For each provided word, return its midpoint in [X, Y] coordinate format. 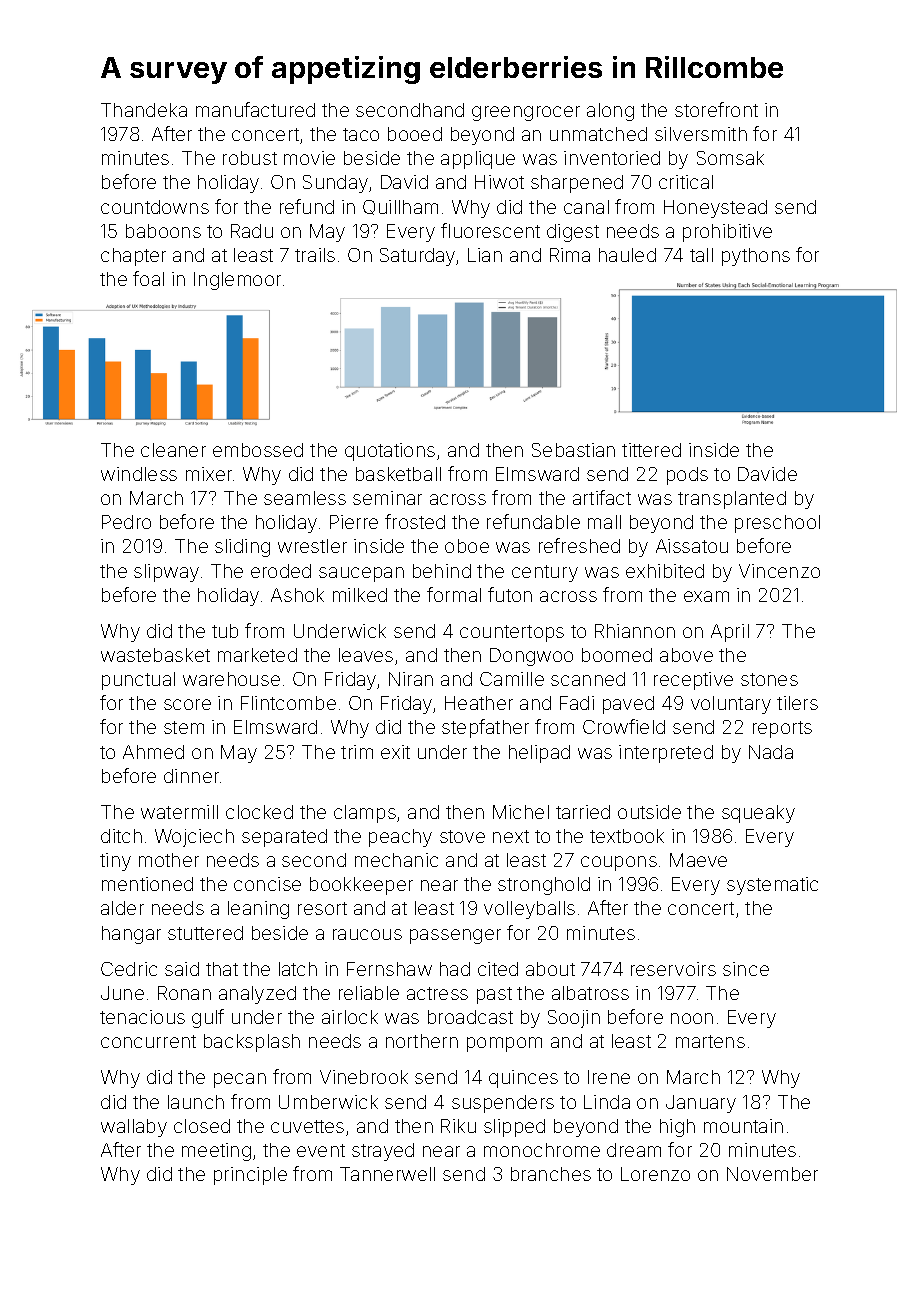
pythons [756, 257]
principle [250, 1176]
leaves [366, 655]
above [686, 655]
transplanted [732, 500]
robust [250, 158]
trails [315, 255]
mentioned [147, 884]
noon [692, 1018]
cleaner [173, 450]
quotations [390, 452]
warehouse [231, 679]
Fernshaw [389, 969]
